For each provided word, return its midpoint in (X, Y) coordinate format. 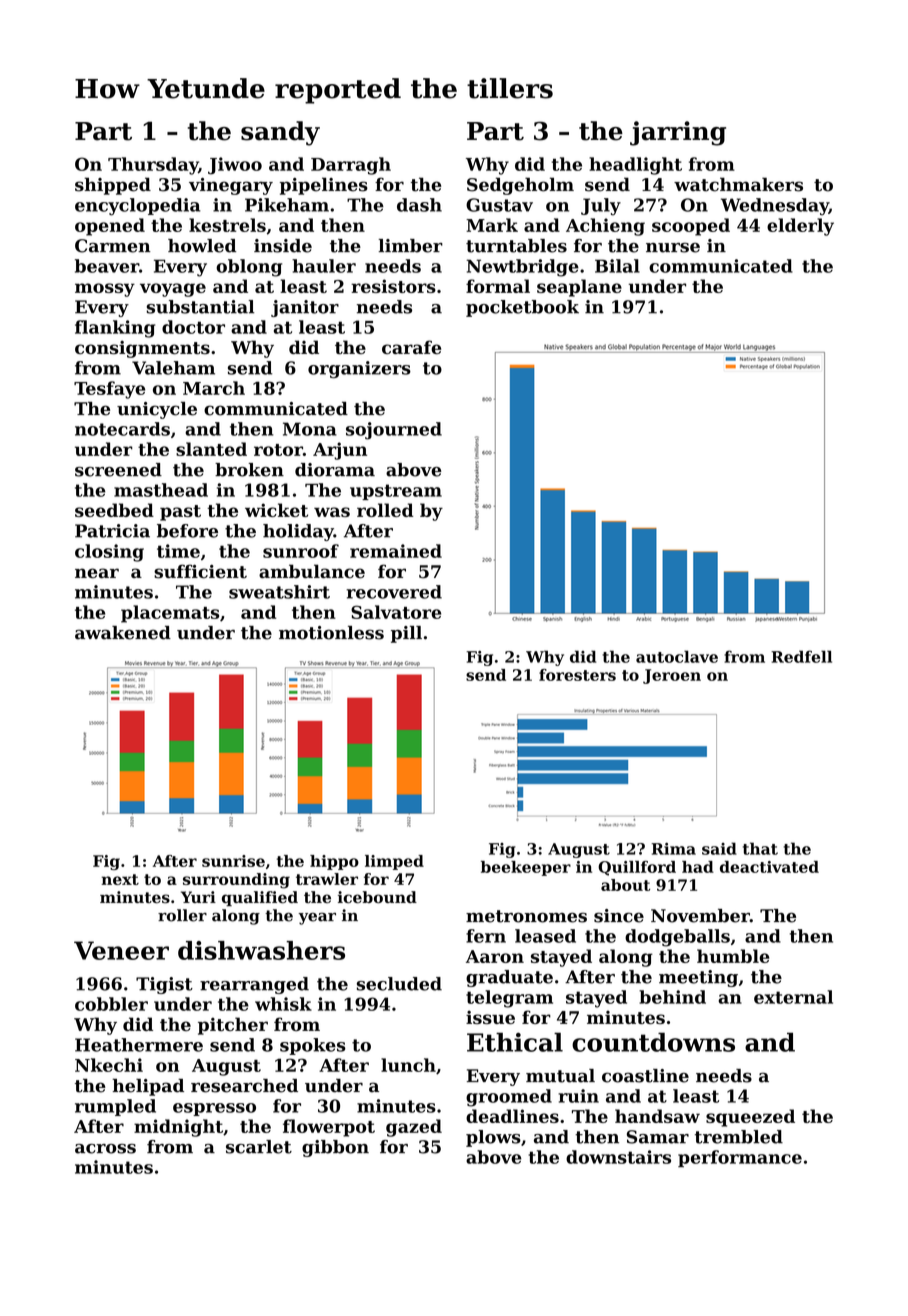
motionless (331, 633)
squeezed (750, 1118)
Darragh (351, 166)
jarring (678, 133)
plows (493, 1138)
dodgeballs (677, 938)
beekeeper (526, 868)
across (105, 1149)
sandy (280, 133)
